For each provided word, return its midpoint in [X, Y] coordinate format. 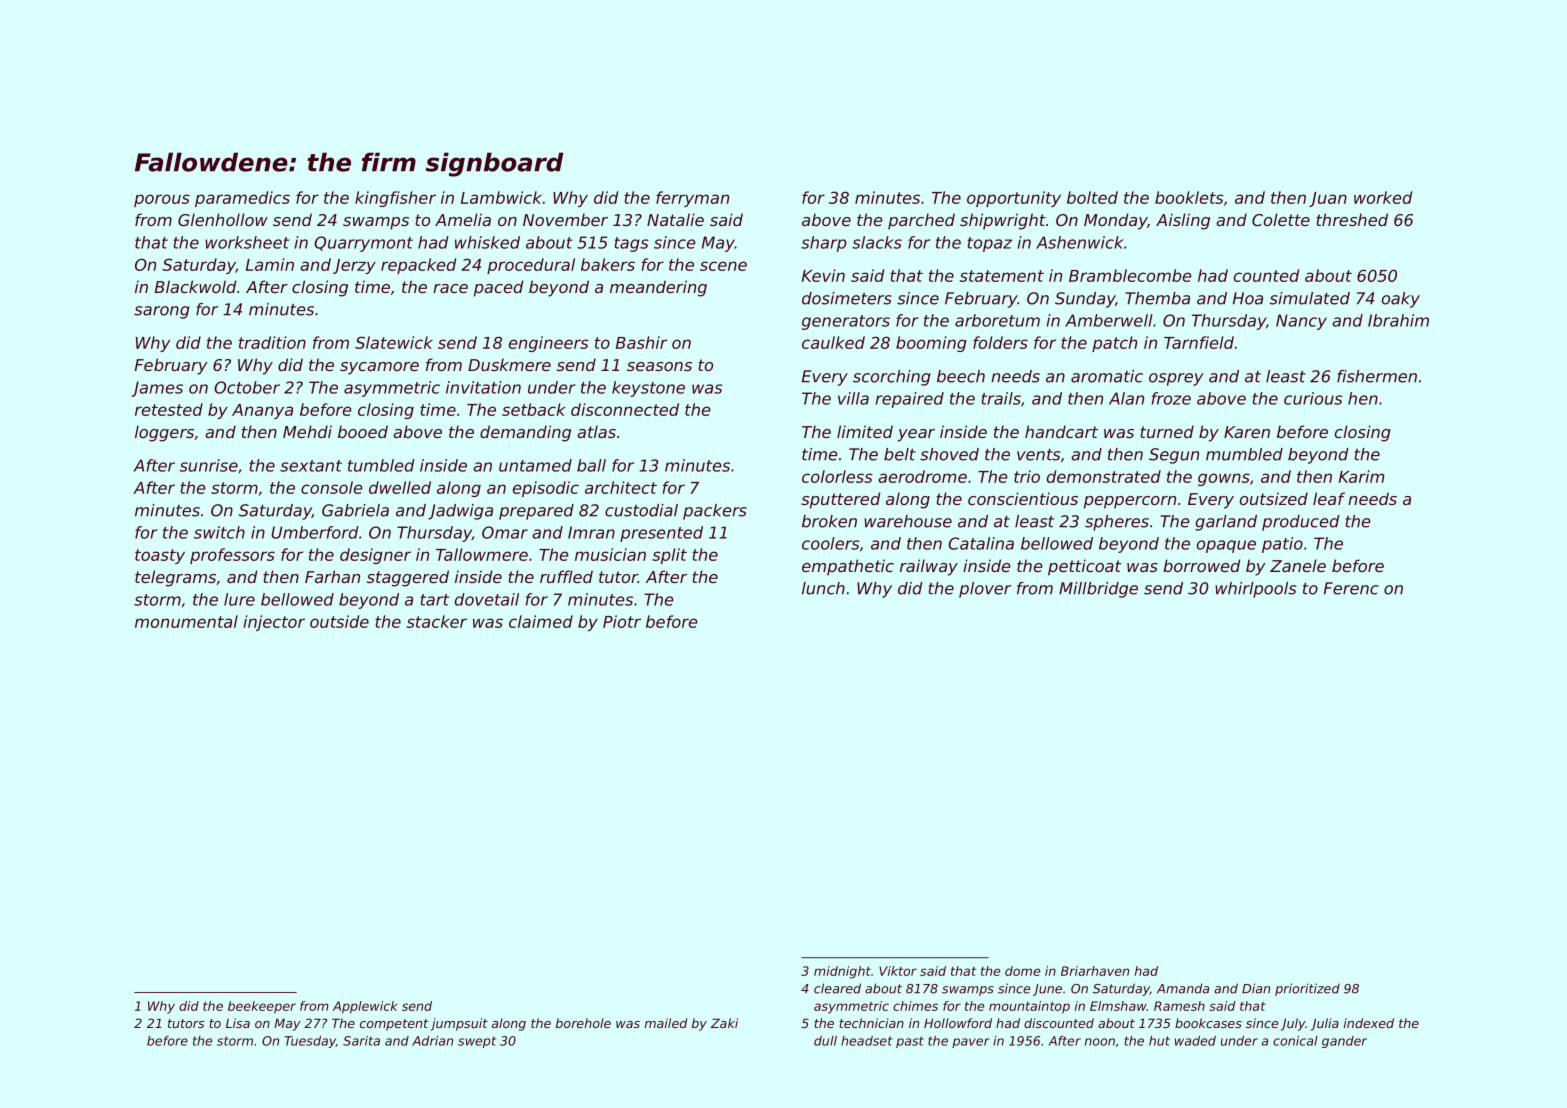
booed [363, 431]
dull [825, 1041]
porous [162, 200]
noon [1100, 1042]
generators [846, 322]
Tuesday [310, 1042]
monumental [186, 621]
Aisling [1183, 221]
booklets [1189, 197]
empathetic [848, 567]
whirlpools [1255, 590]
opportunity [1014, 199]
